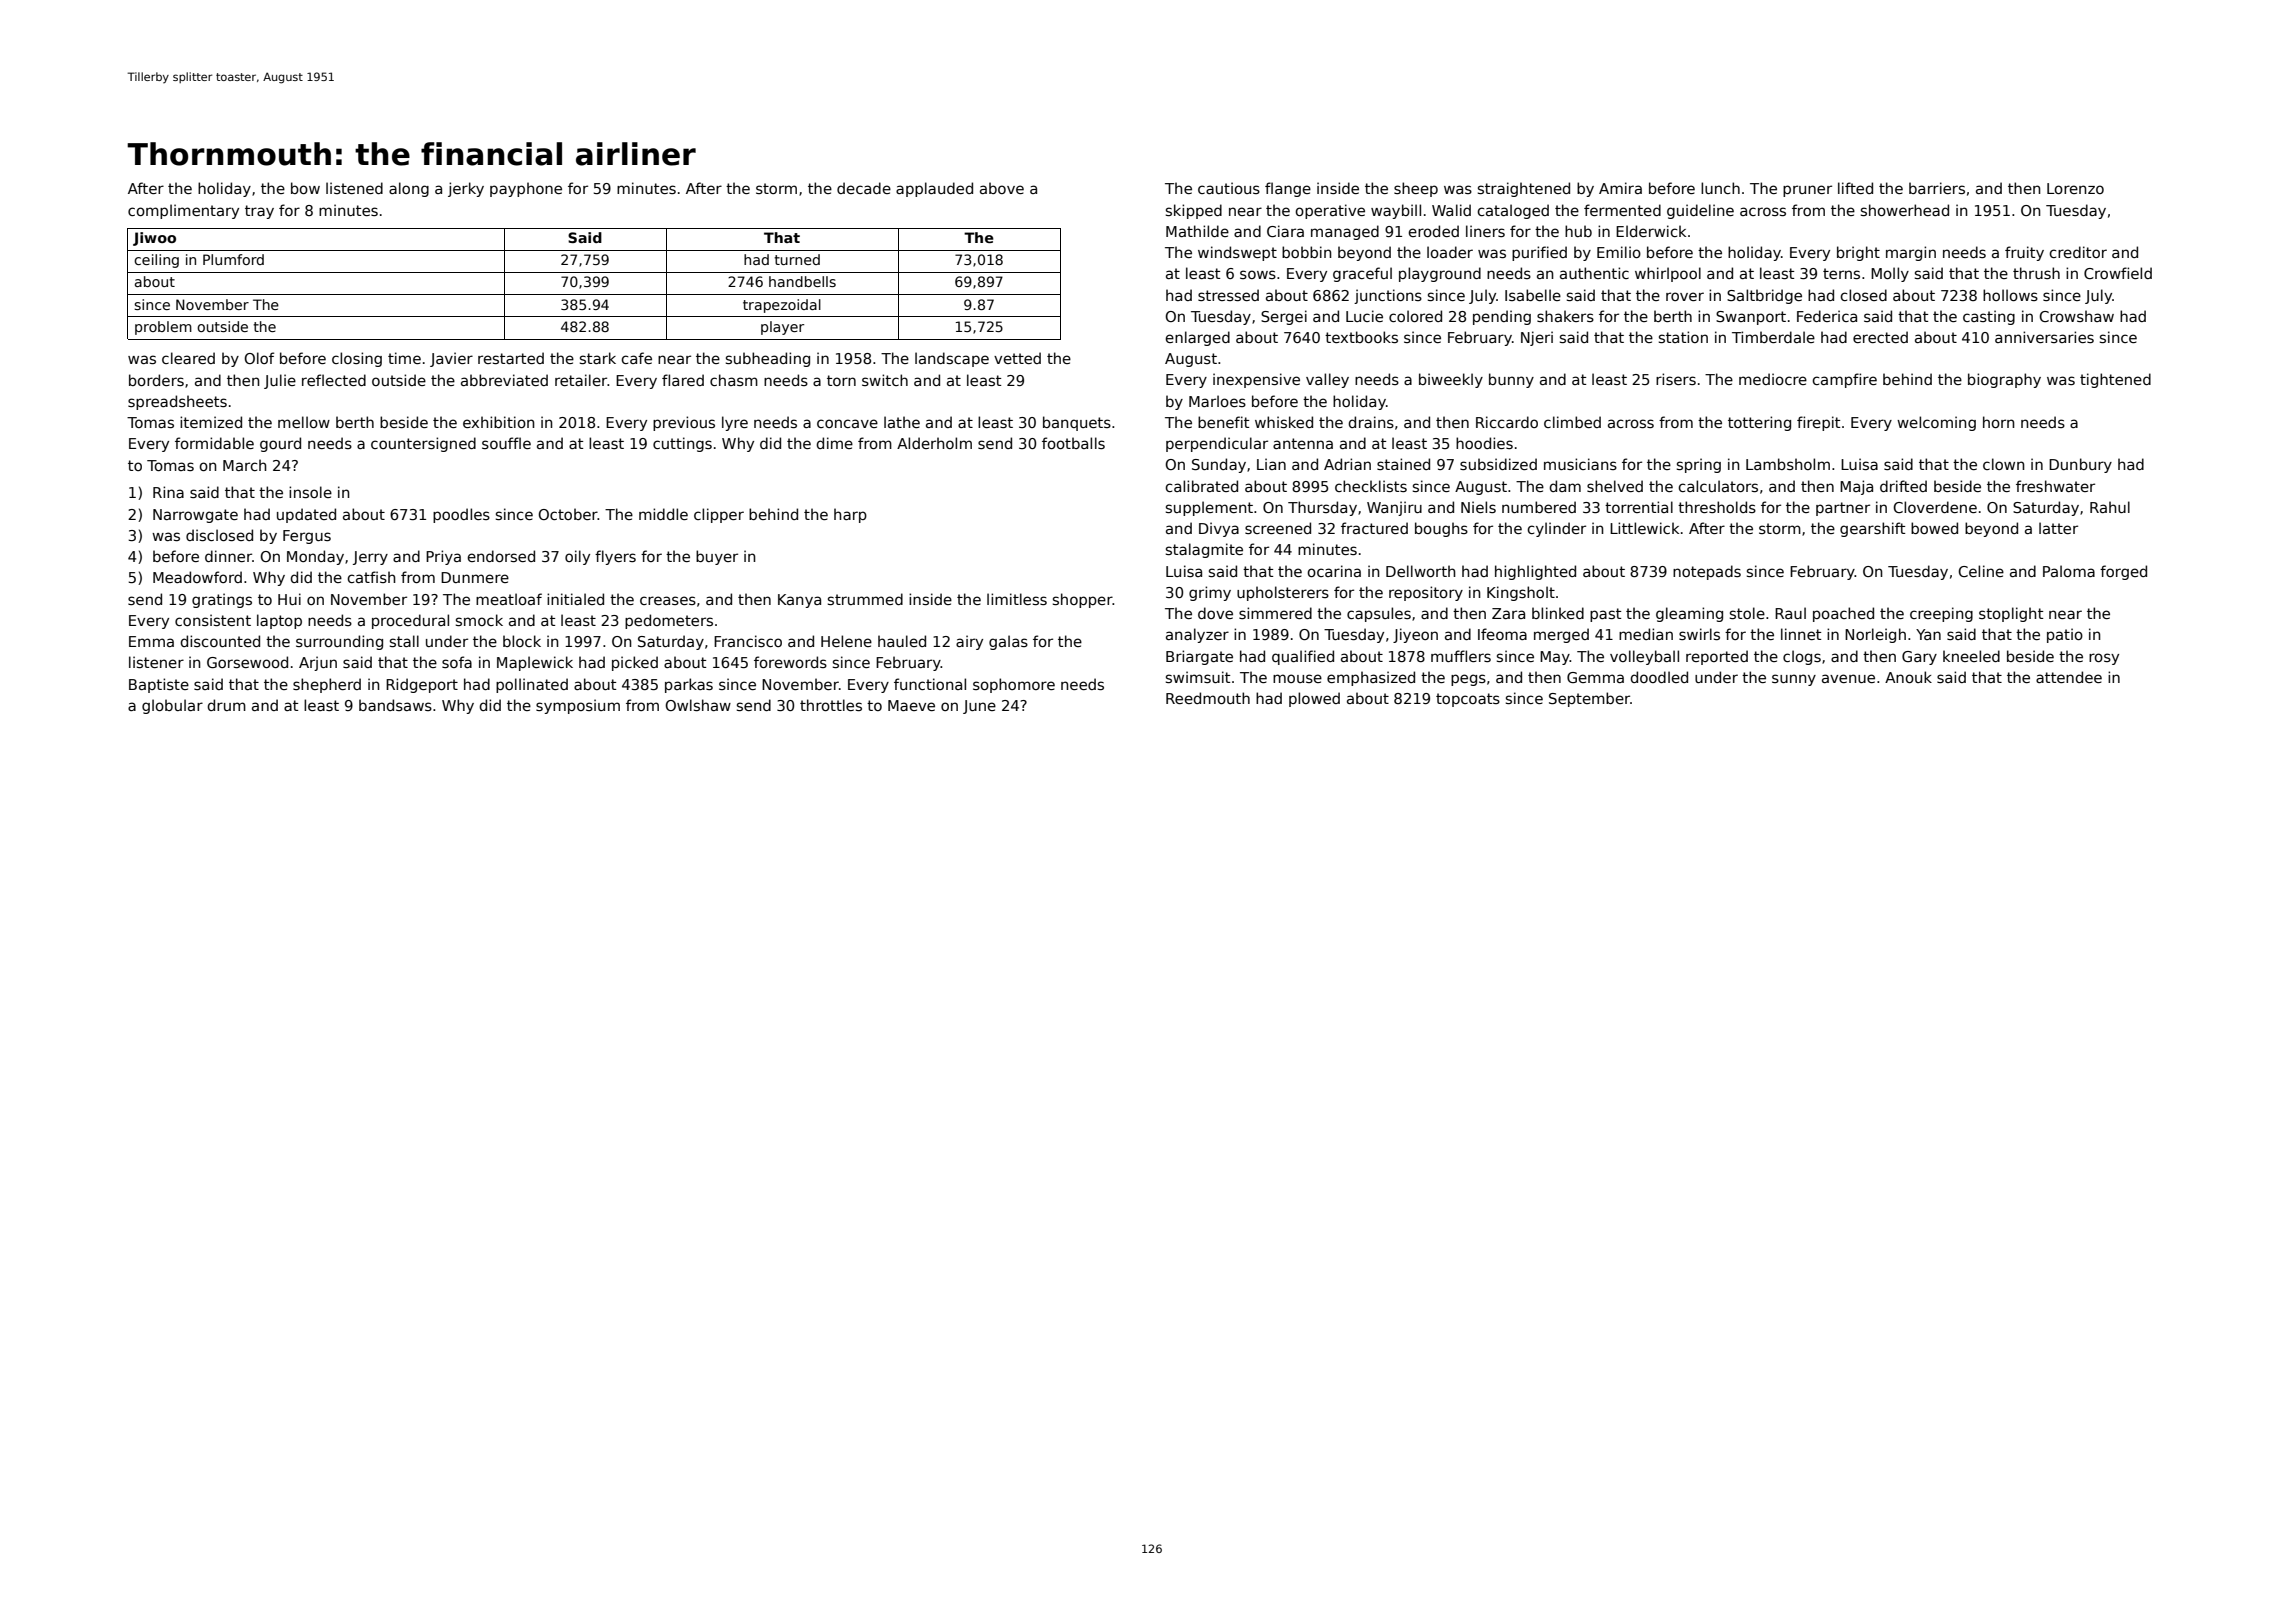 Image resolution: width=2282 pixels, height=1614 pixels. Describe the element at coordinates (1208, 698) in the image. I see `Reedmouth` at that location.
